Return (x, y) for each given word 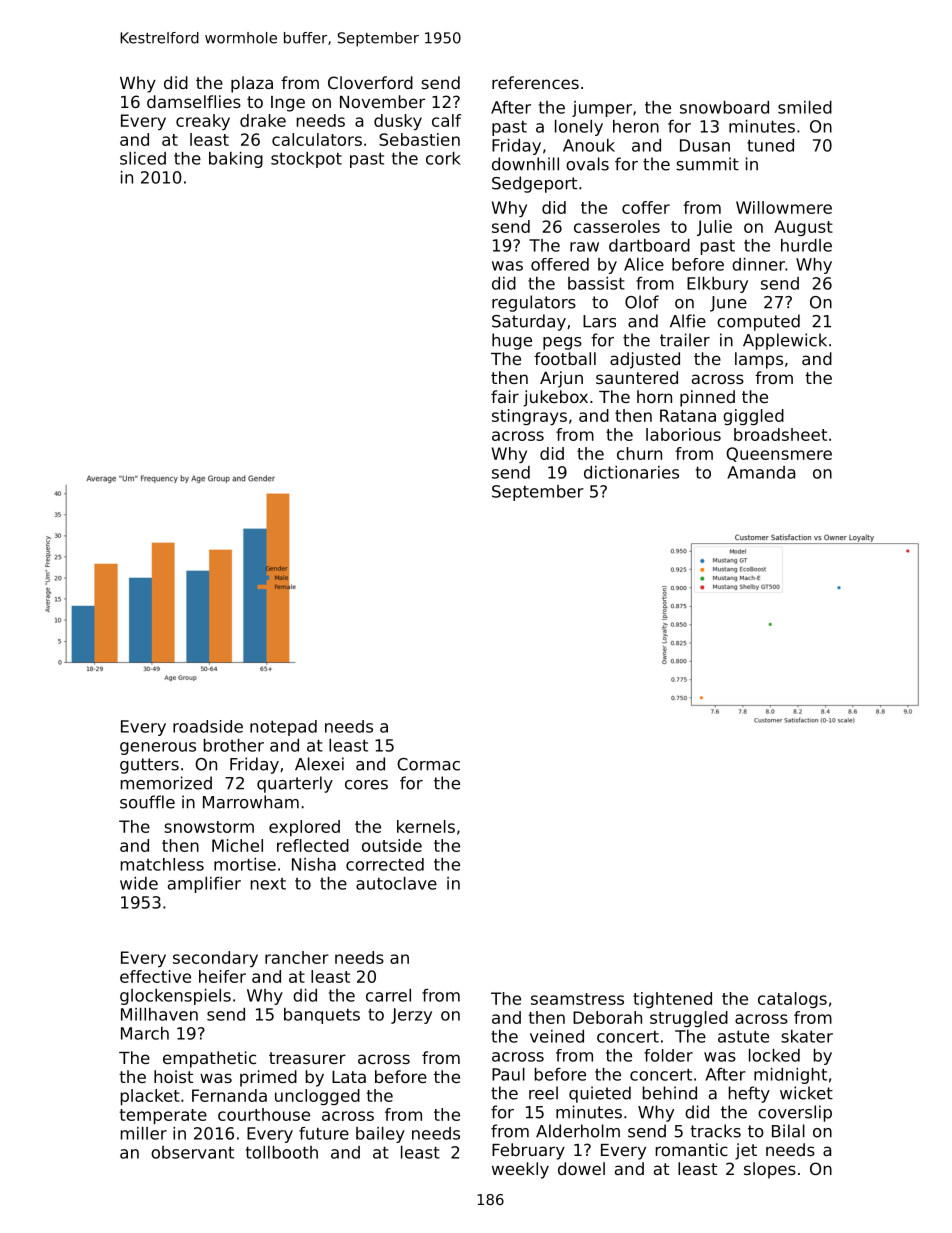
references (535, 82)
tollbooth (282, 1152)
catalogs (792, 1000)
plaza (252, 84)
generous (158, 748)
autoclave (396, 883)
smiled (805, 107)
